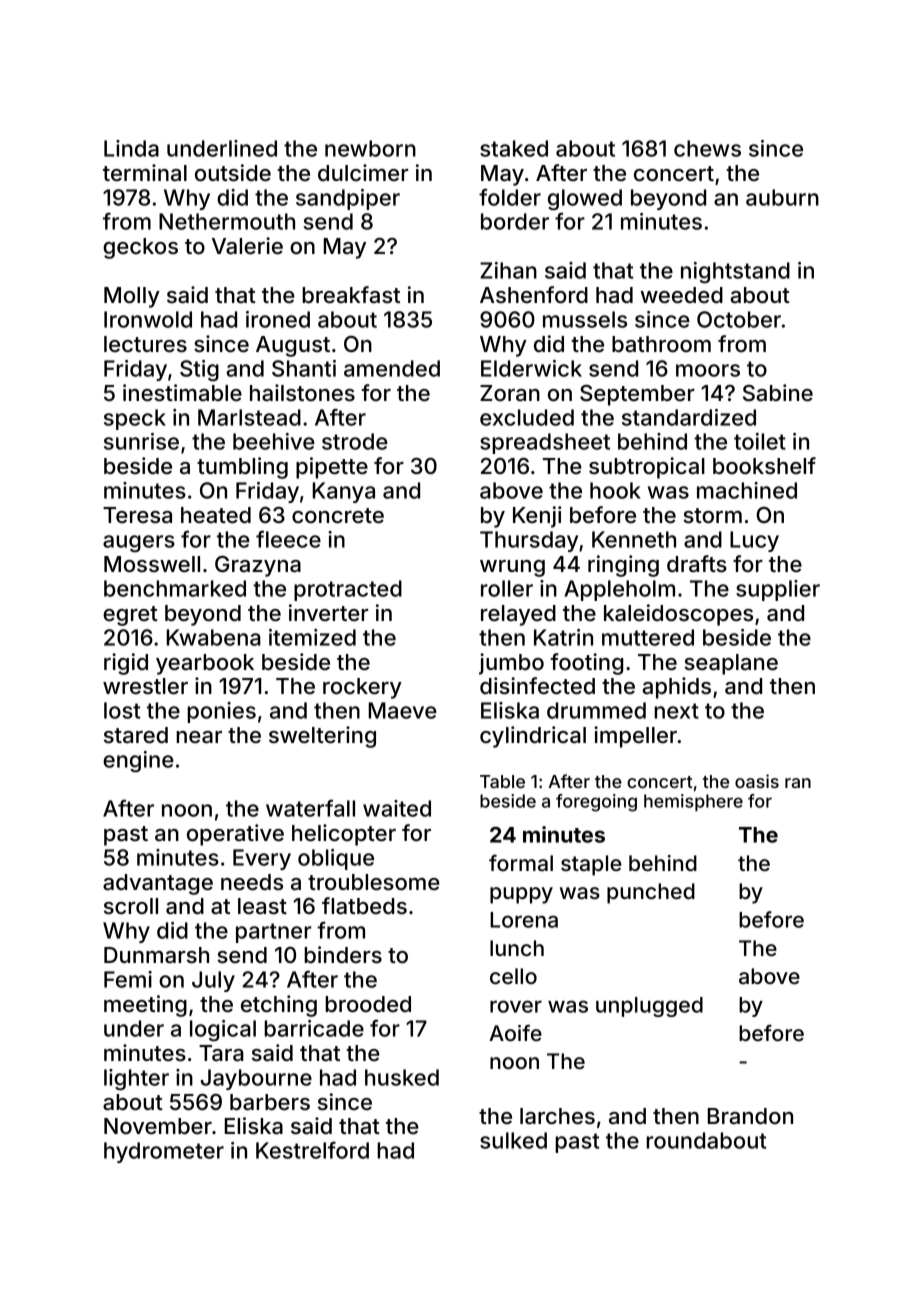 The height and width of the screenshot is (1311, 924). I want to click on staked, so click(514, 148).
